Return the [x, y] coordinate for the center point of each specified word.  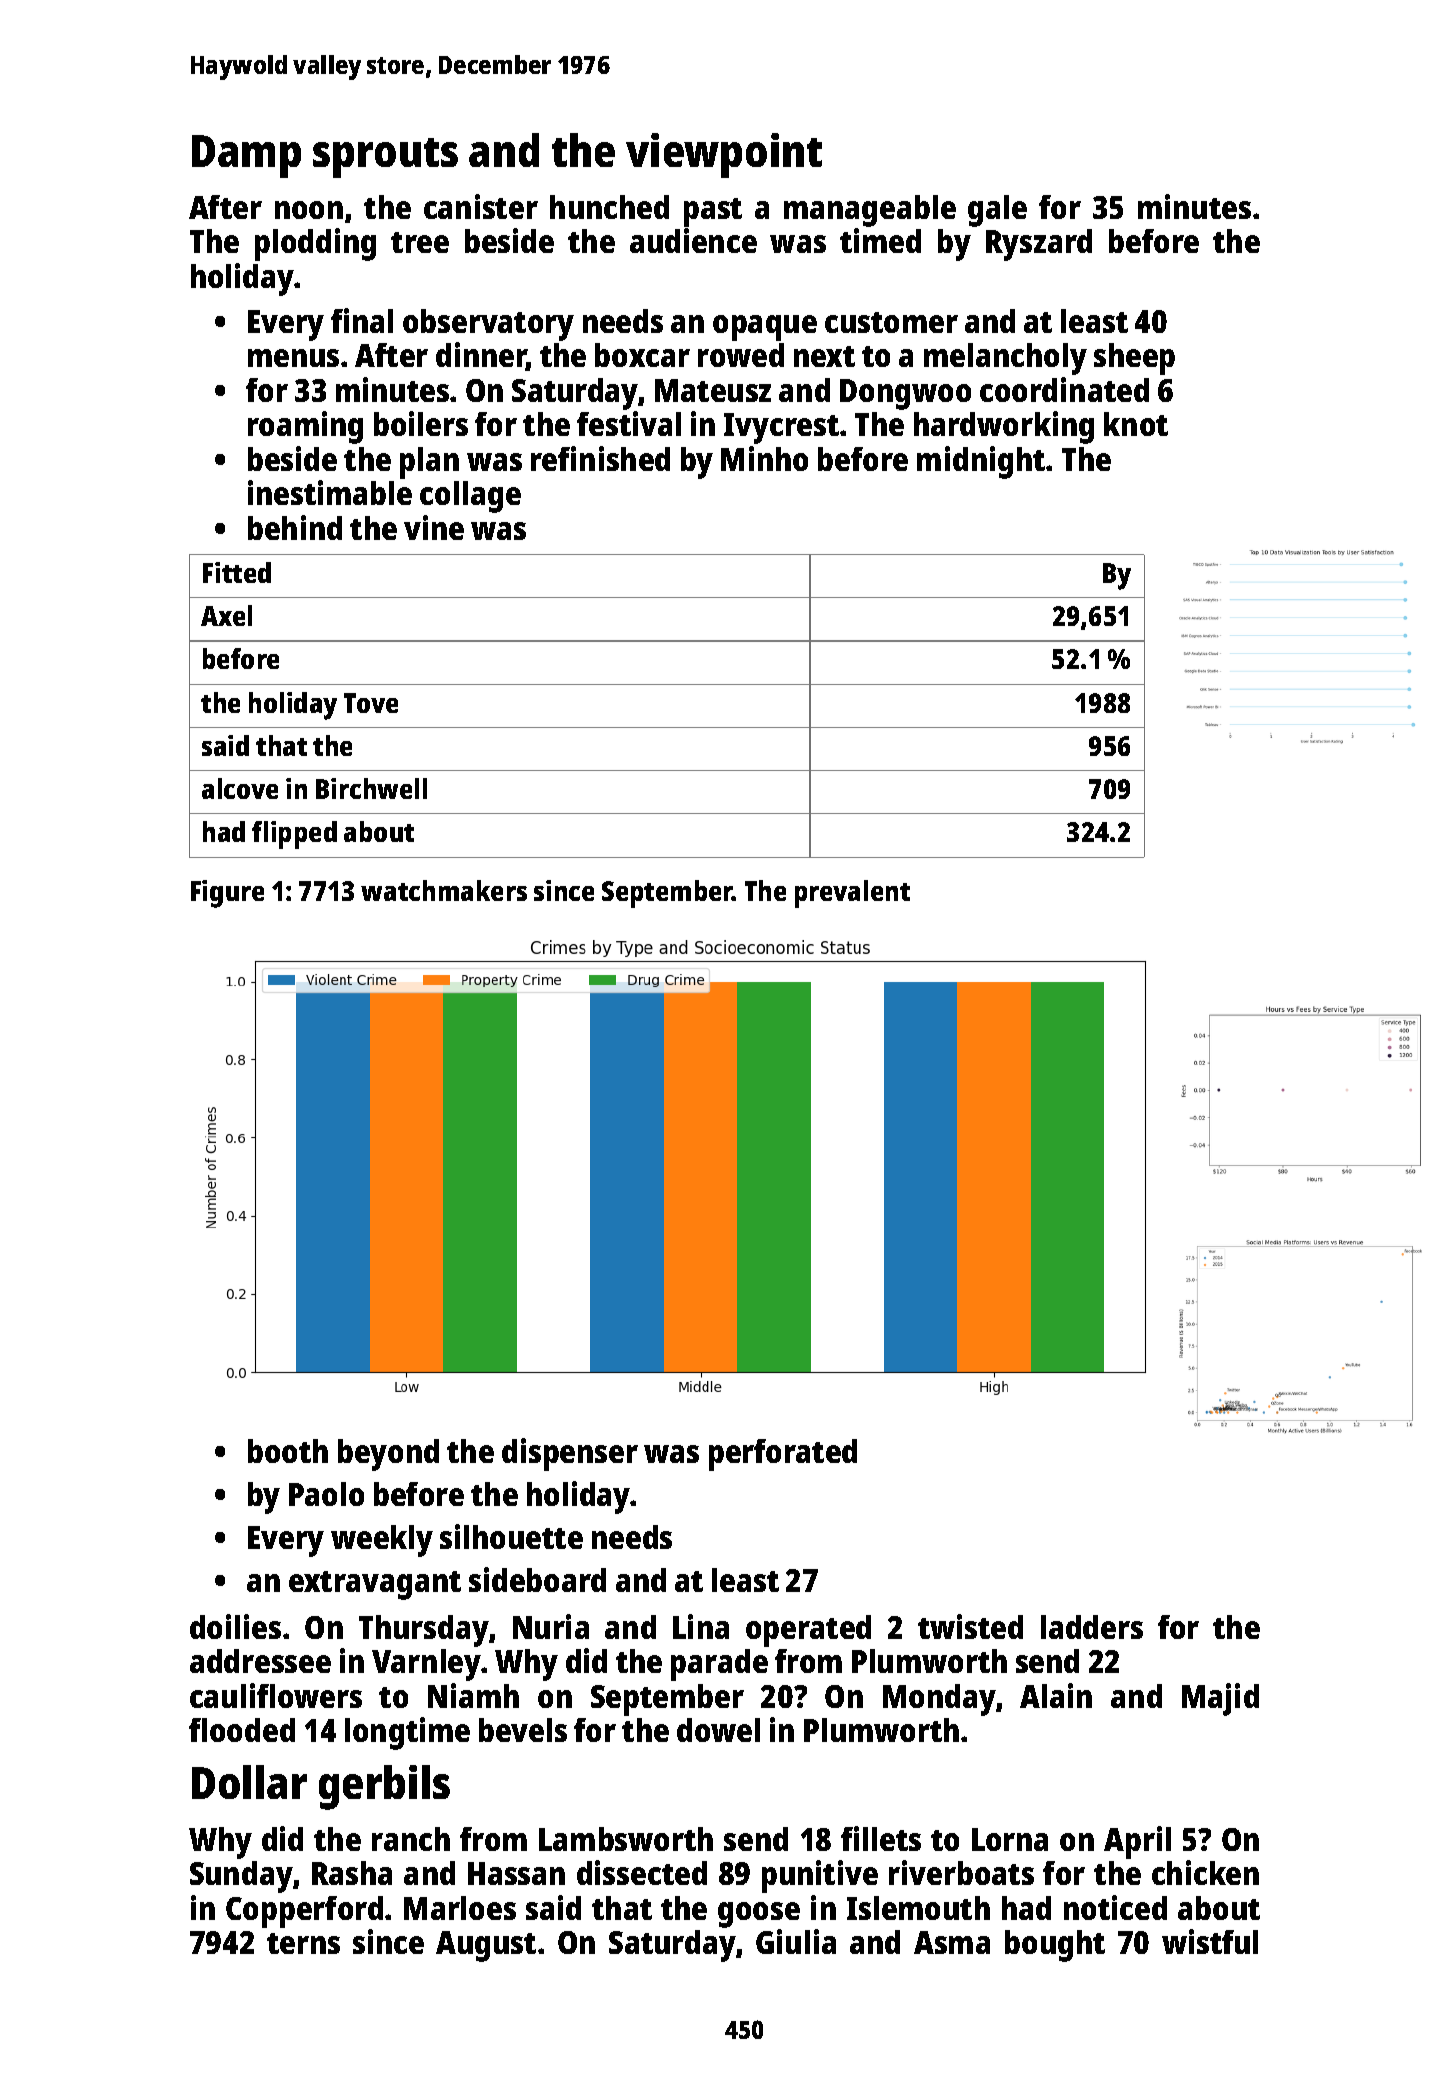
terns [303, 1943]
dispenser [570, 1454]
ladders [1092, 1627]
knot [1136, 424]
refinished [600, 458]
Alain [1056, 1695]
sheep [1134, 359]
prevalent [852, 894]
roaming [305, 427]
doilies [235, 1626]
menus [293, 358]
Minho [764, 458]
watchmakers [444, 890]
